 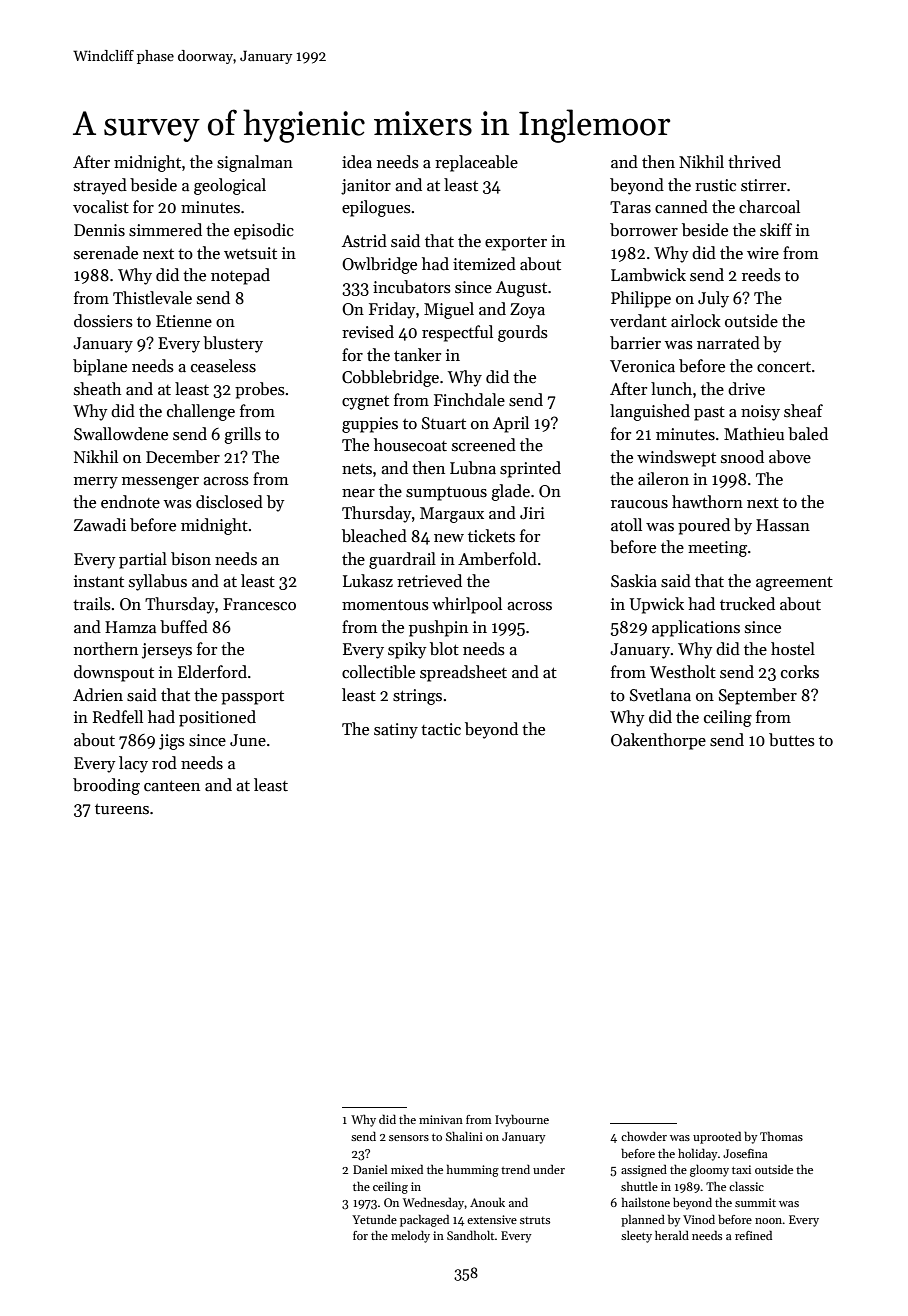 I want to click on Yetunde, so click(x=374, y=1219).
